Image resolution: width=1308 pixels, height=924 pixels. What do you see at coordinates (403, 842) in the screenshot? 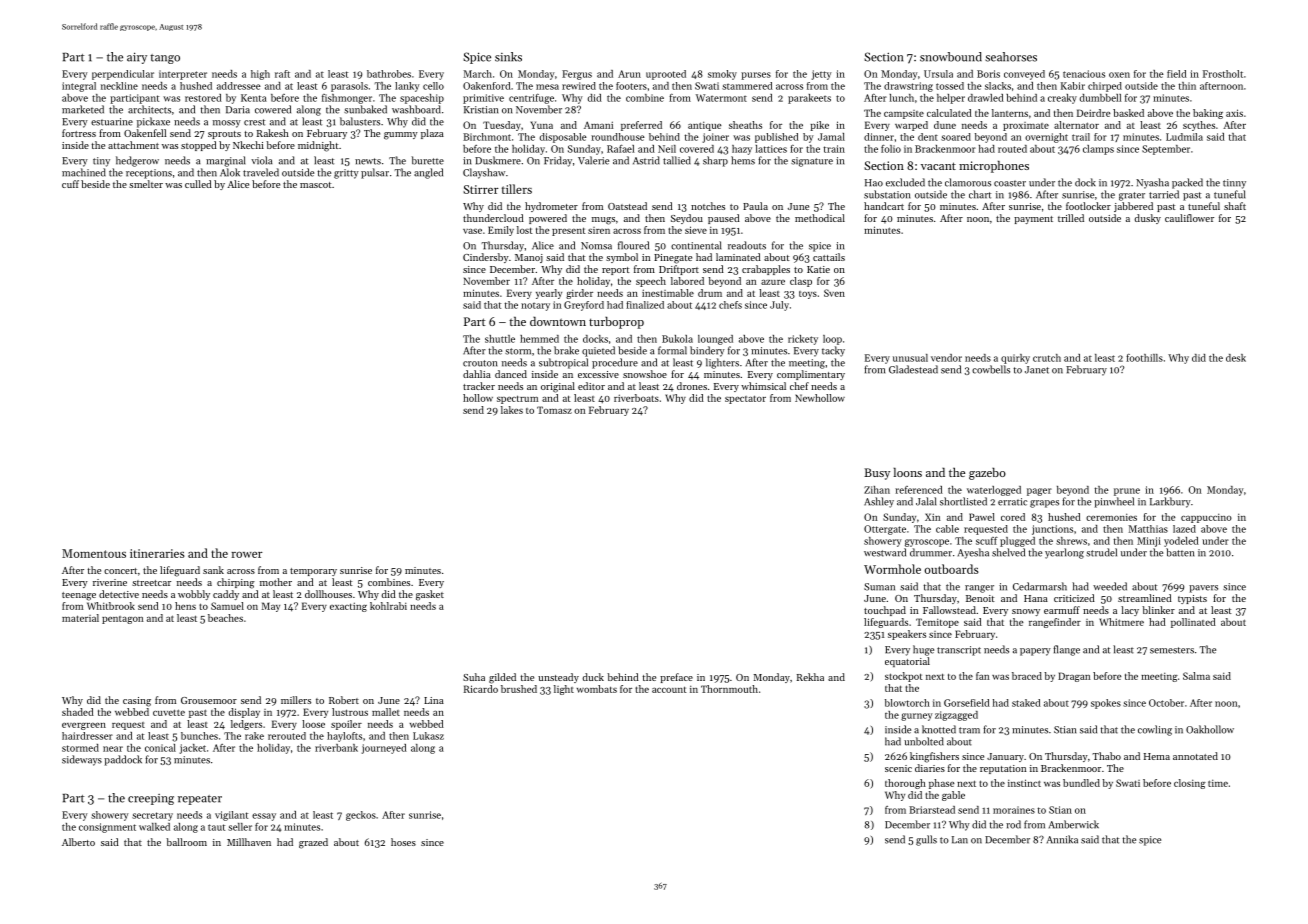
I see `hoses` at bounding box center [403, 842].
